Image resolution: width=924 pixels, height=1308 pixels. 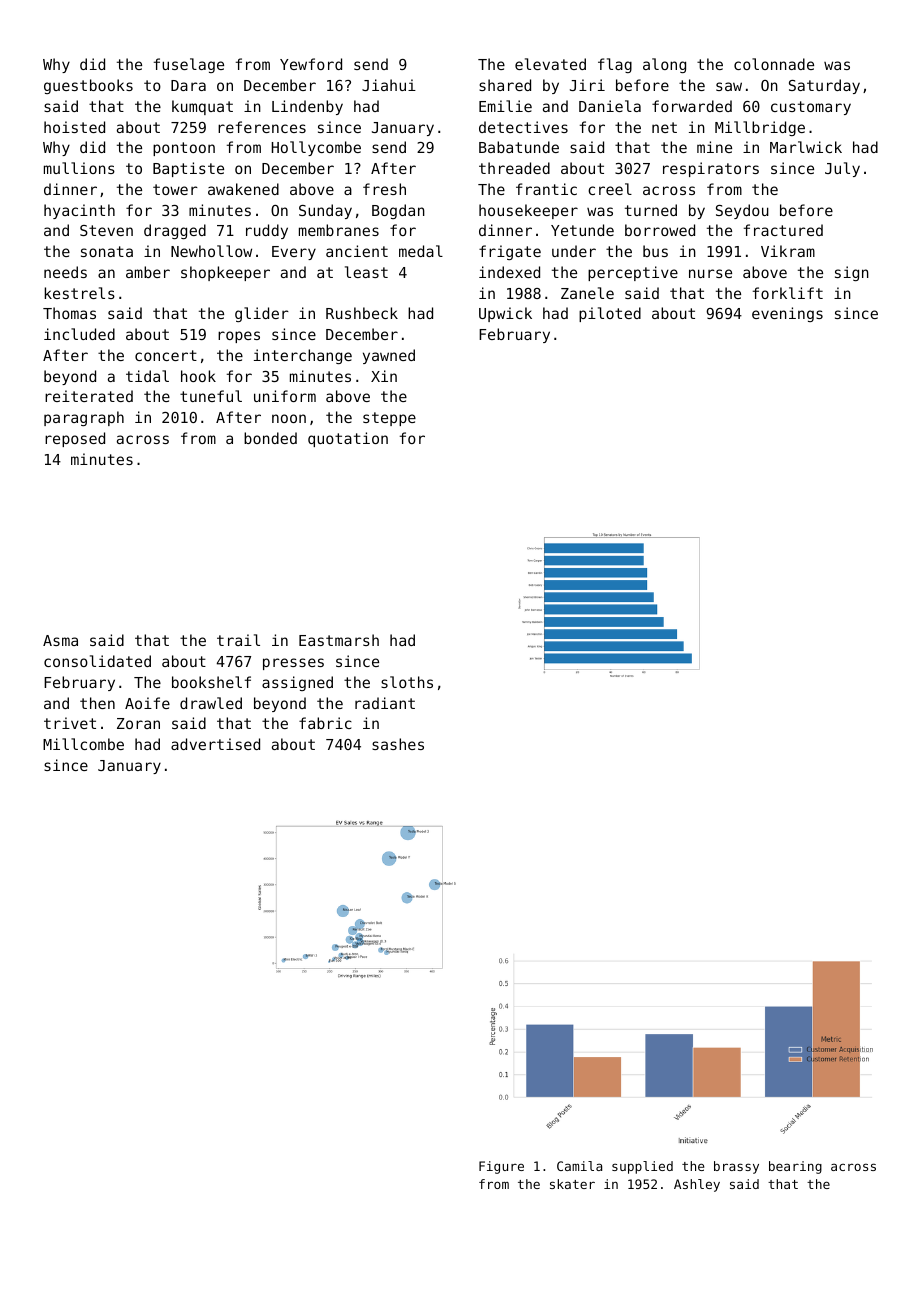 What do you see at coordinates (398, 744) in the document?
I see `sashes` at bounding box center [398, 744].
